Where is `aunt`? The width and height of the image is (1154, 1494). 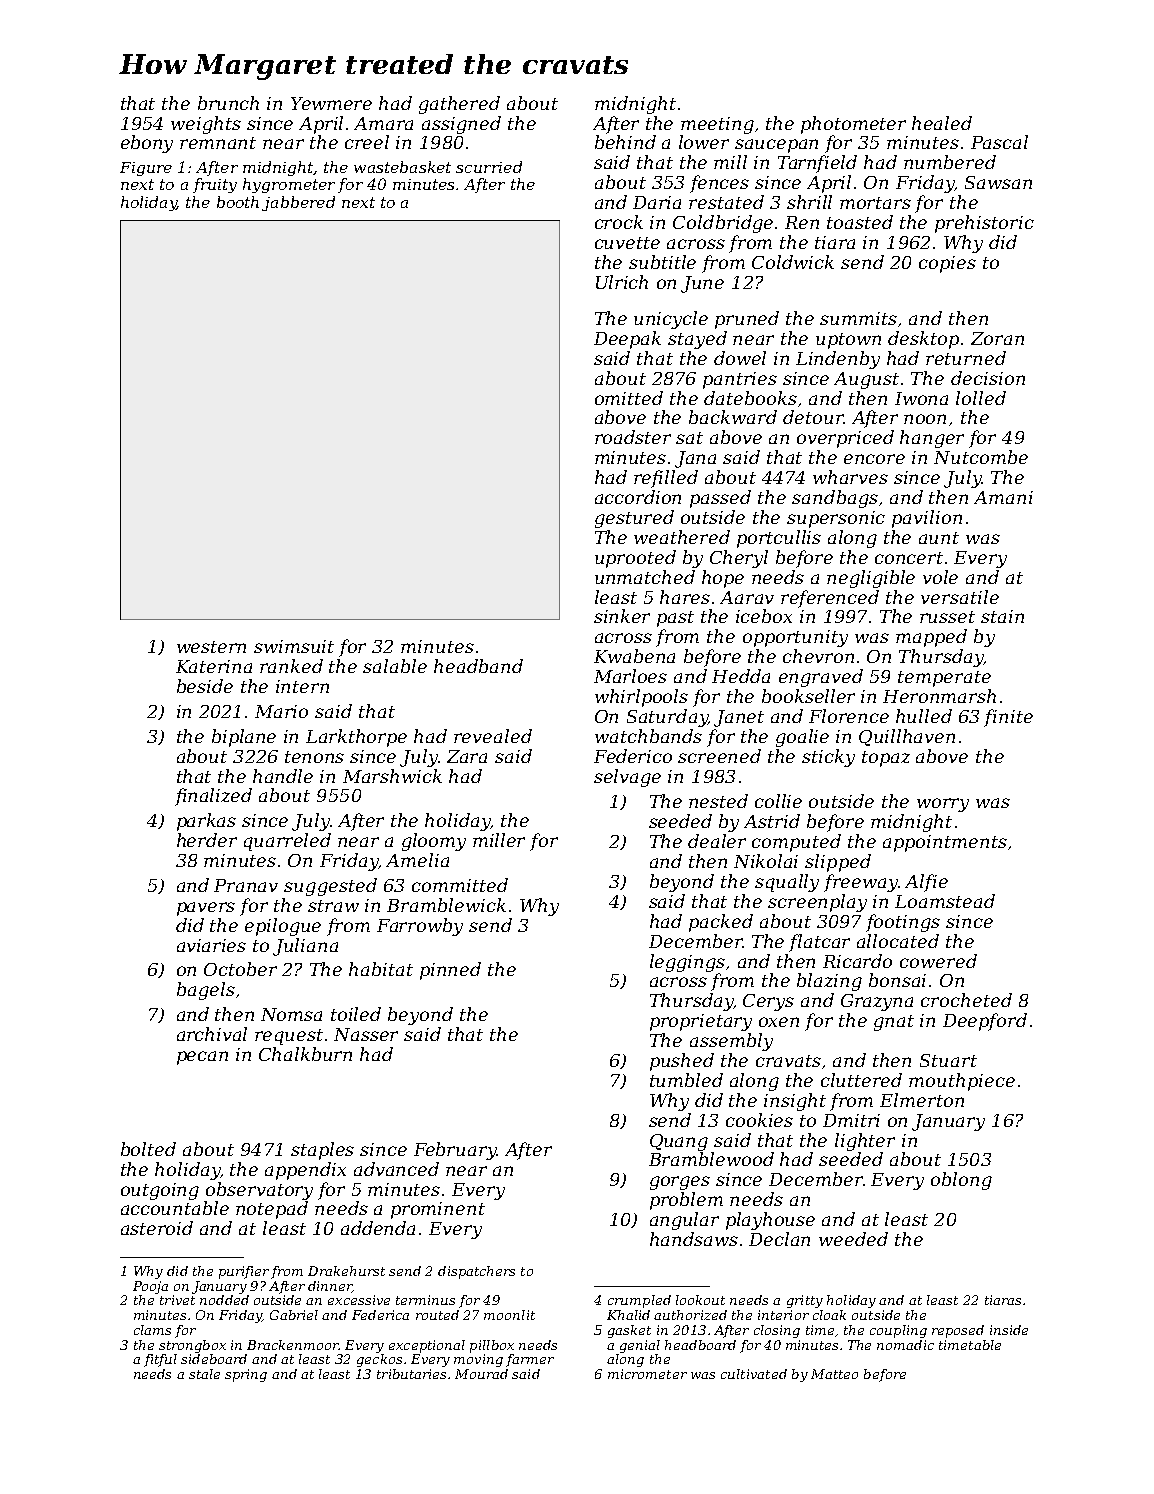 aunt is located at coordinates (939, 538).
